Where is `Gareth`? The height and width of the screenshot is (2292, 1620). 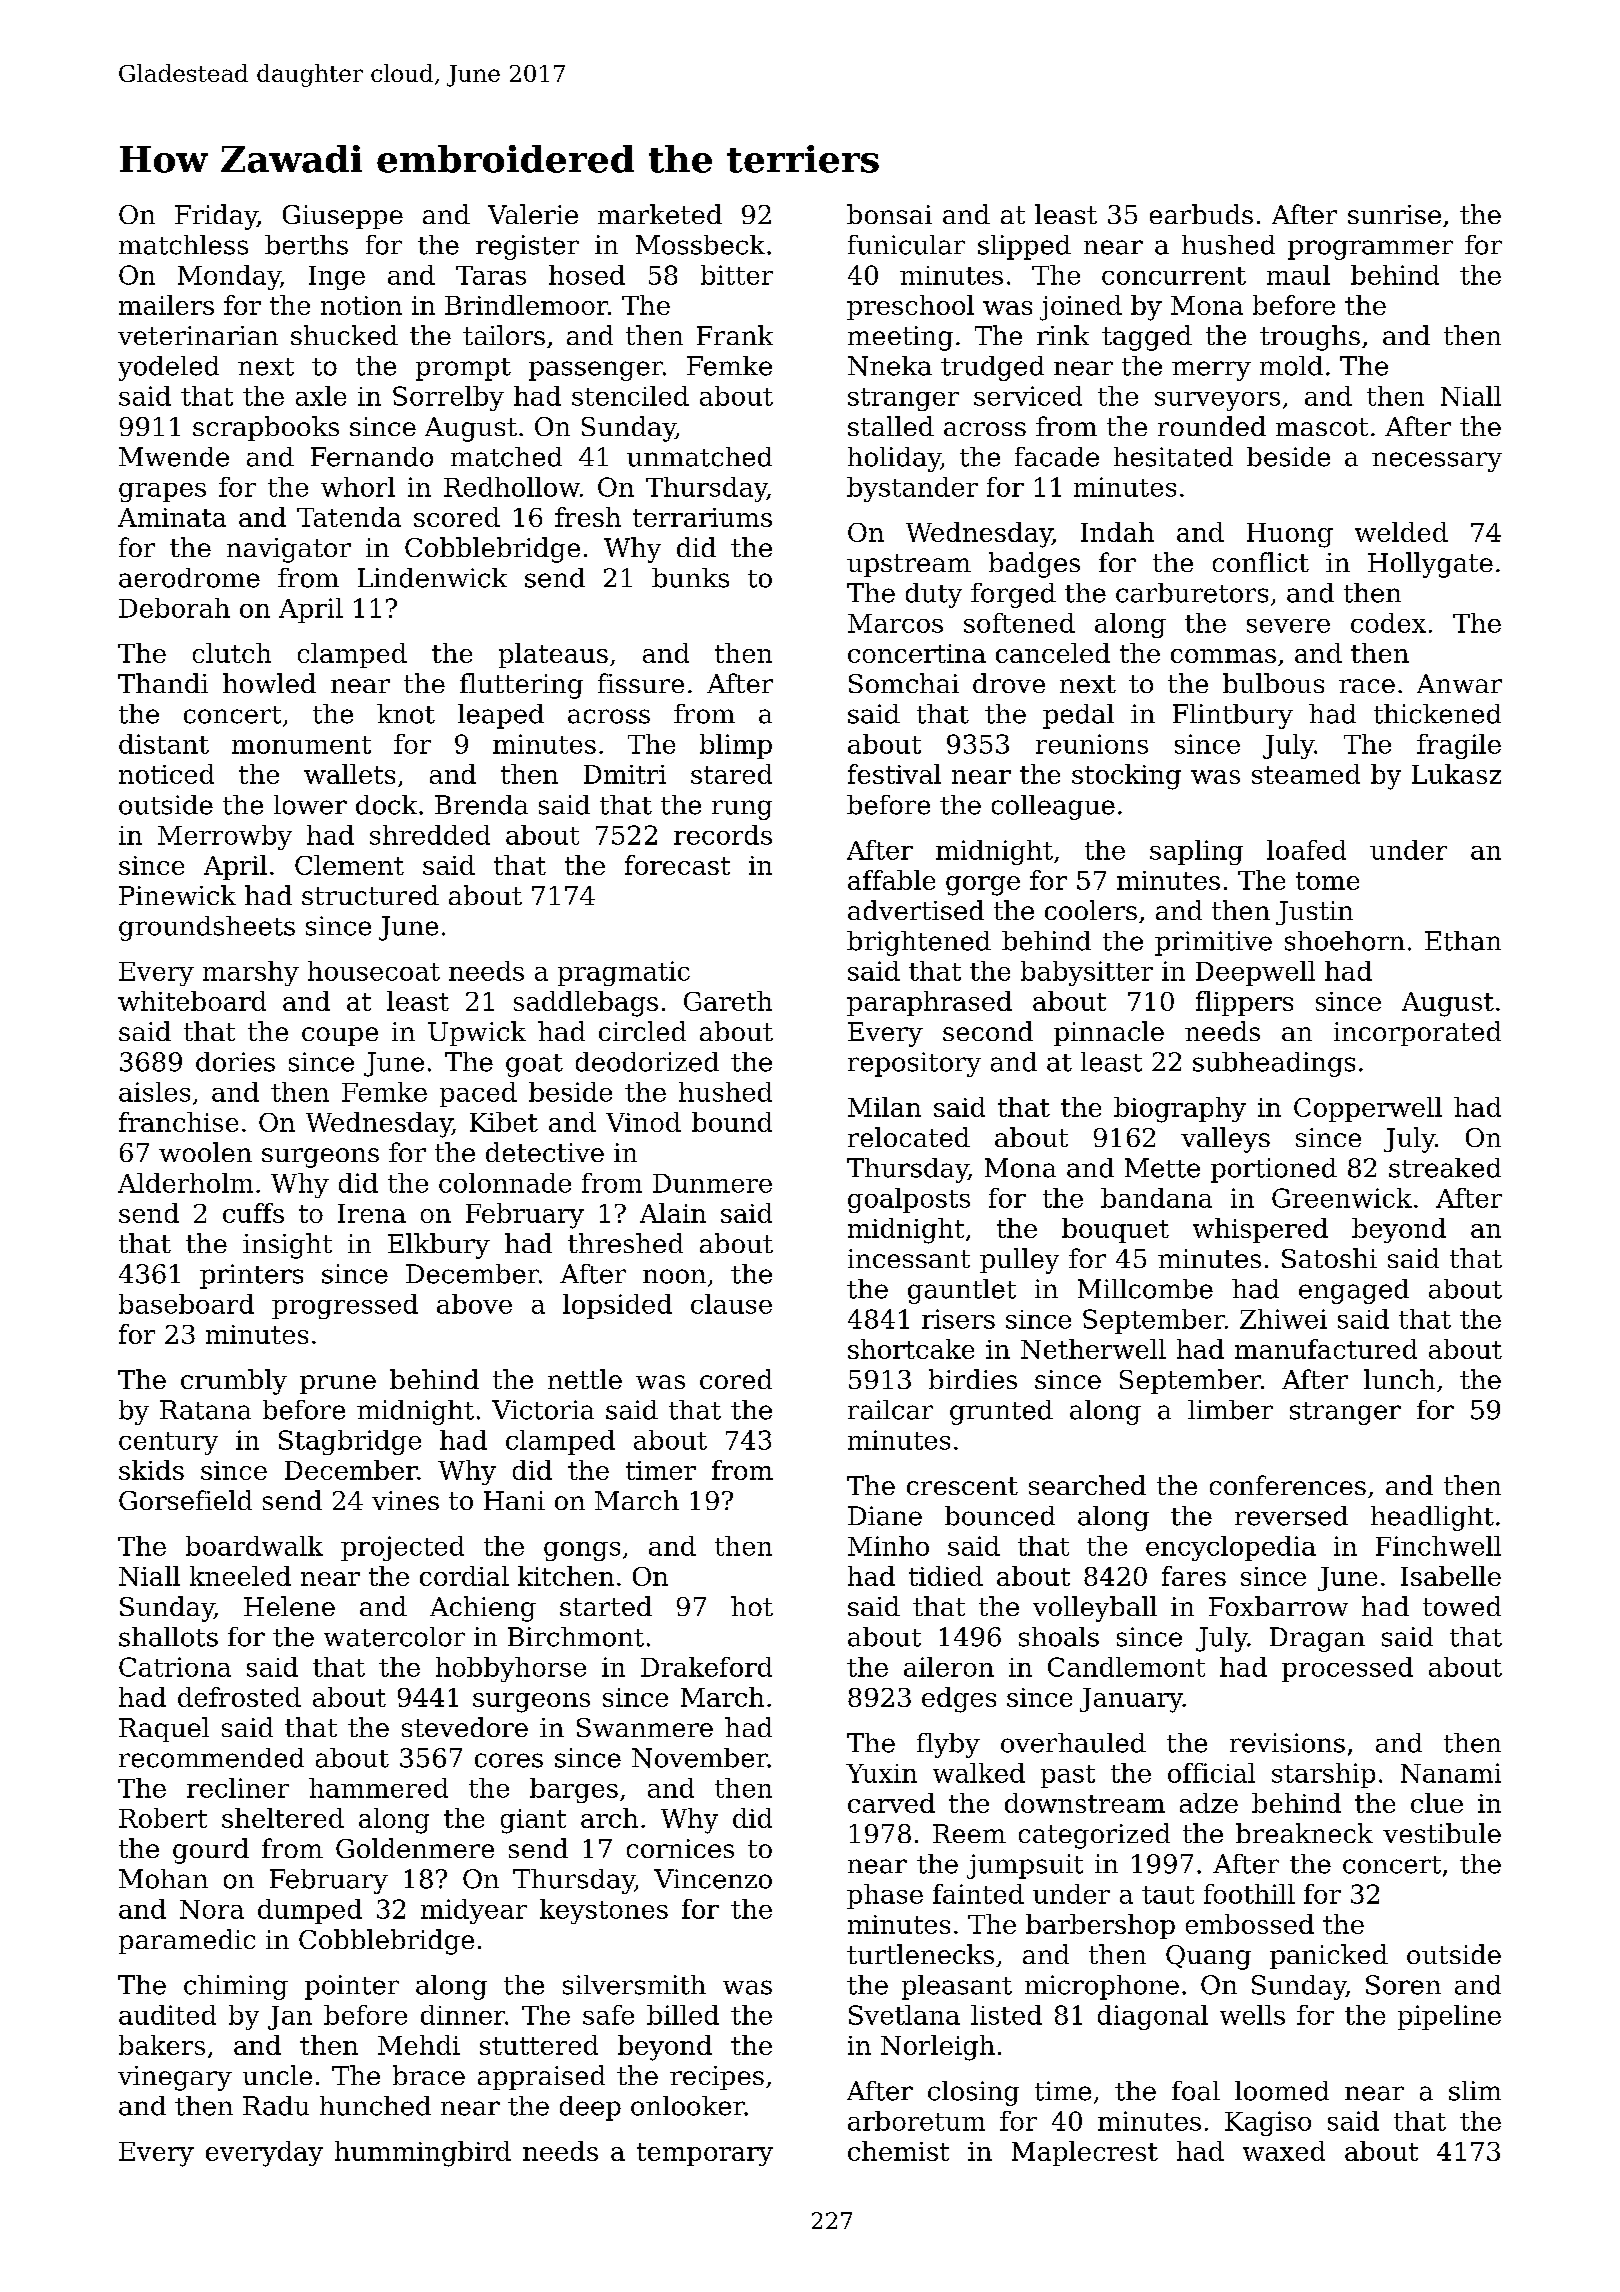 Gareth is located at coordinates (728, 1001).
